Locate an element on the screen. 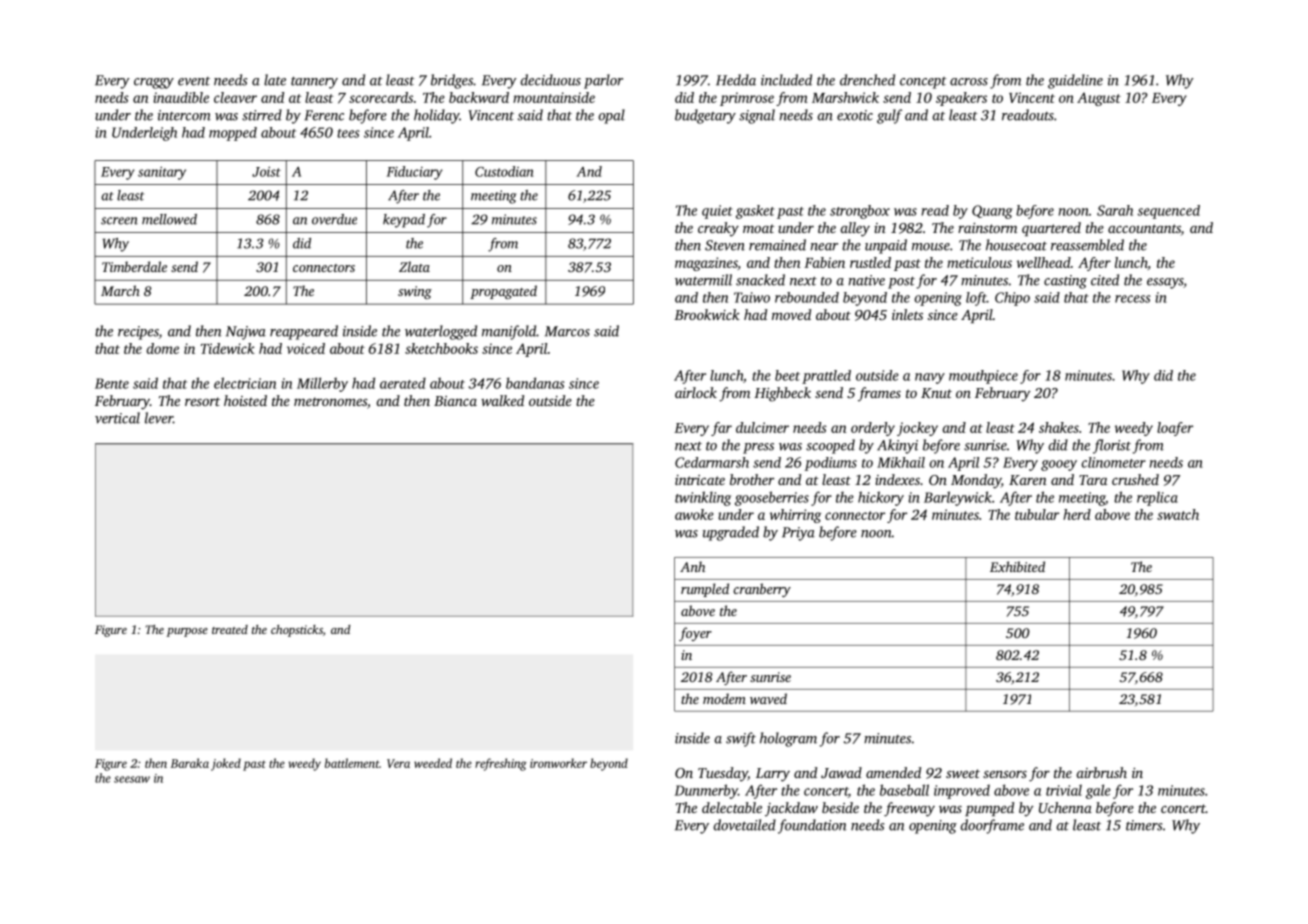 The image size is (1308, 924). chopsticks is located at coordinates (297, 631).
